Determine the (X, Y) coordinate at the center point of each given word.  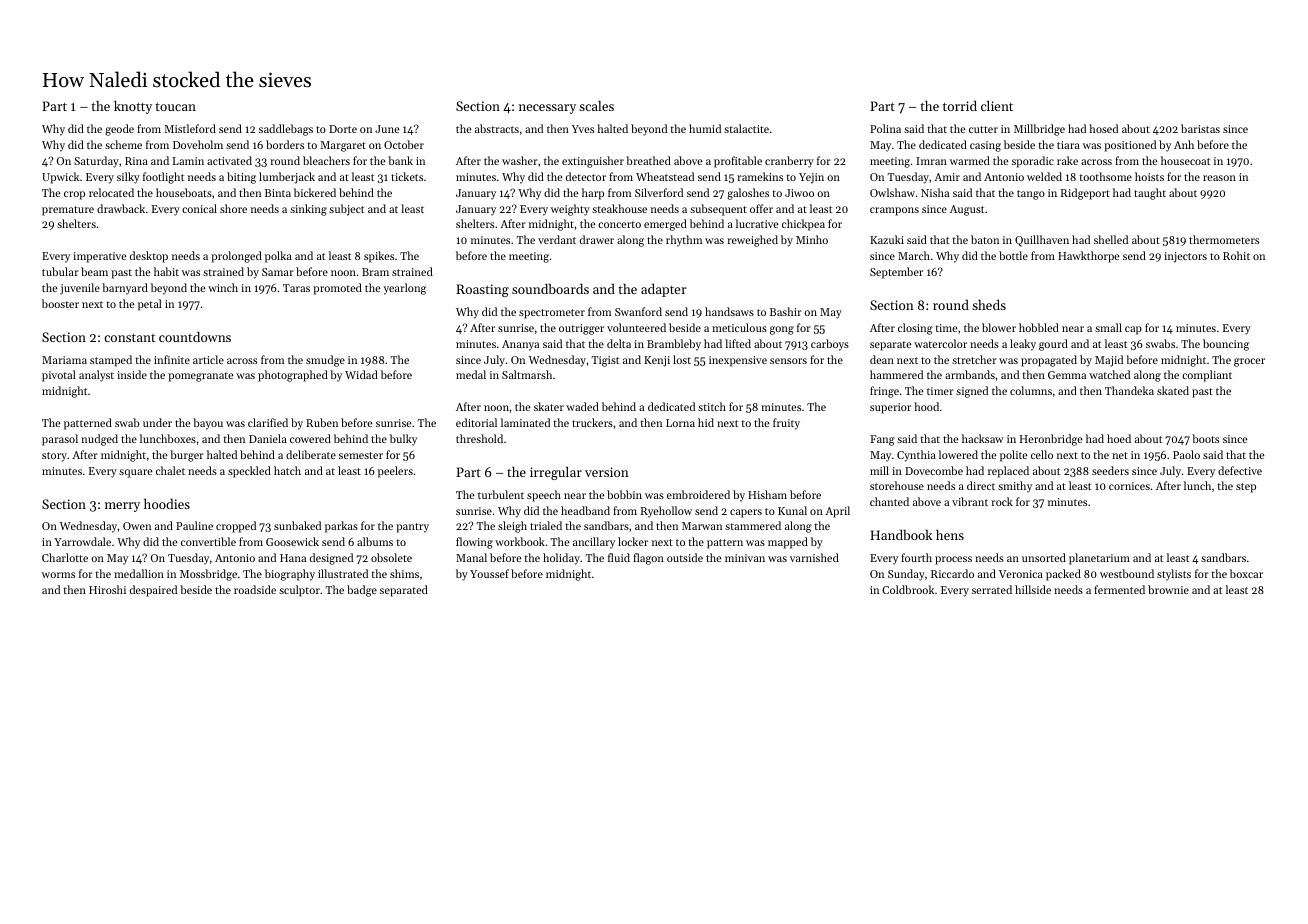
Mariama (64, 360)
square (136, 473)
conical (199, 208)
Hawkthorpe (1089, 257)
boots (1205, 438)
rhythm (684, 241)
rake (1067, 160)
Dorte (343, 129)
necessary (547, 109)
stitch (712, 406)
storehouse (897, 485)
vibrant (970, 501)
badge (362, 591)
